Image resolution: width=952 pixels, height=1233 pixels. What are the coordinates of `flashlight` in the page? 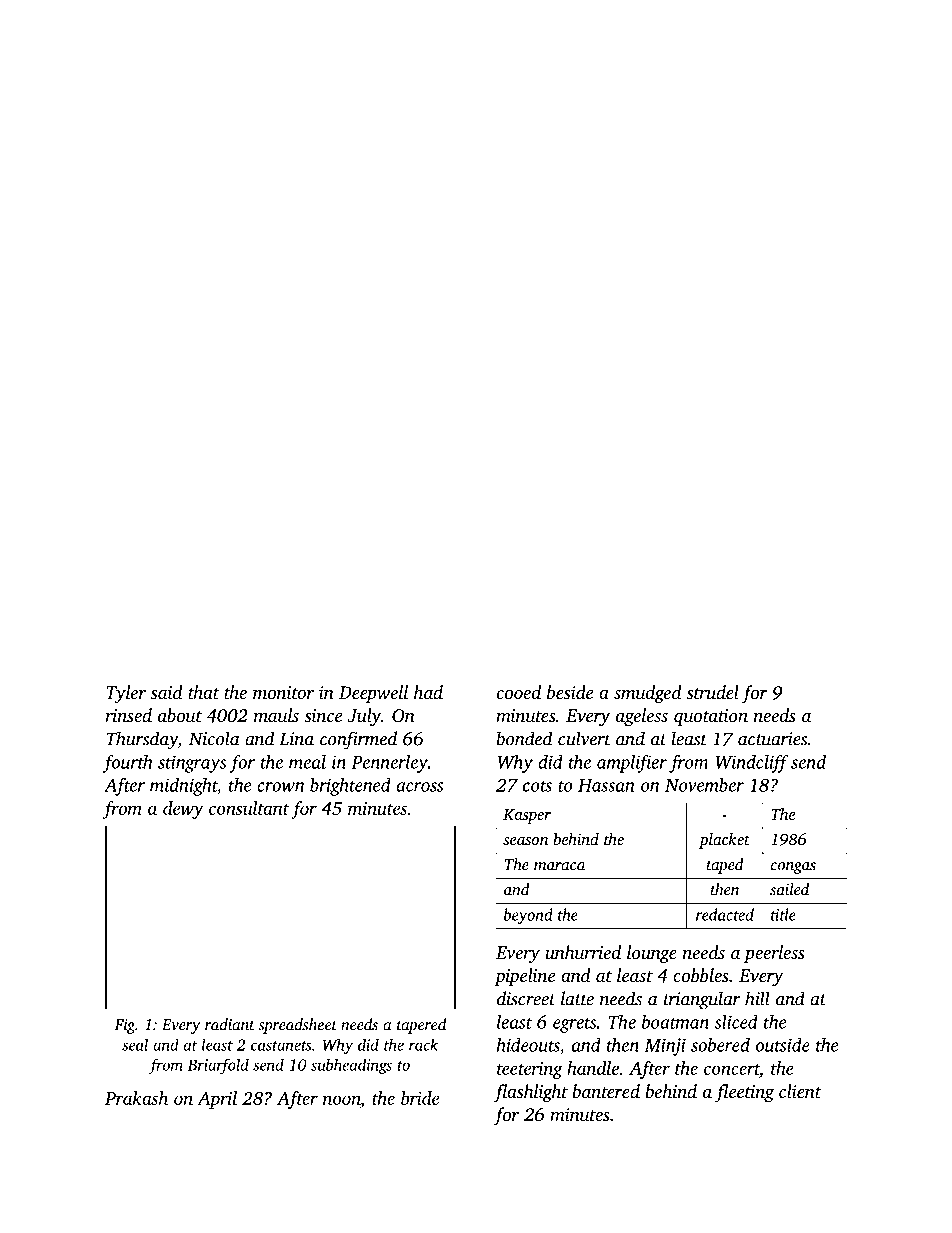 It's located at (531, 1093).
